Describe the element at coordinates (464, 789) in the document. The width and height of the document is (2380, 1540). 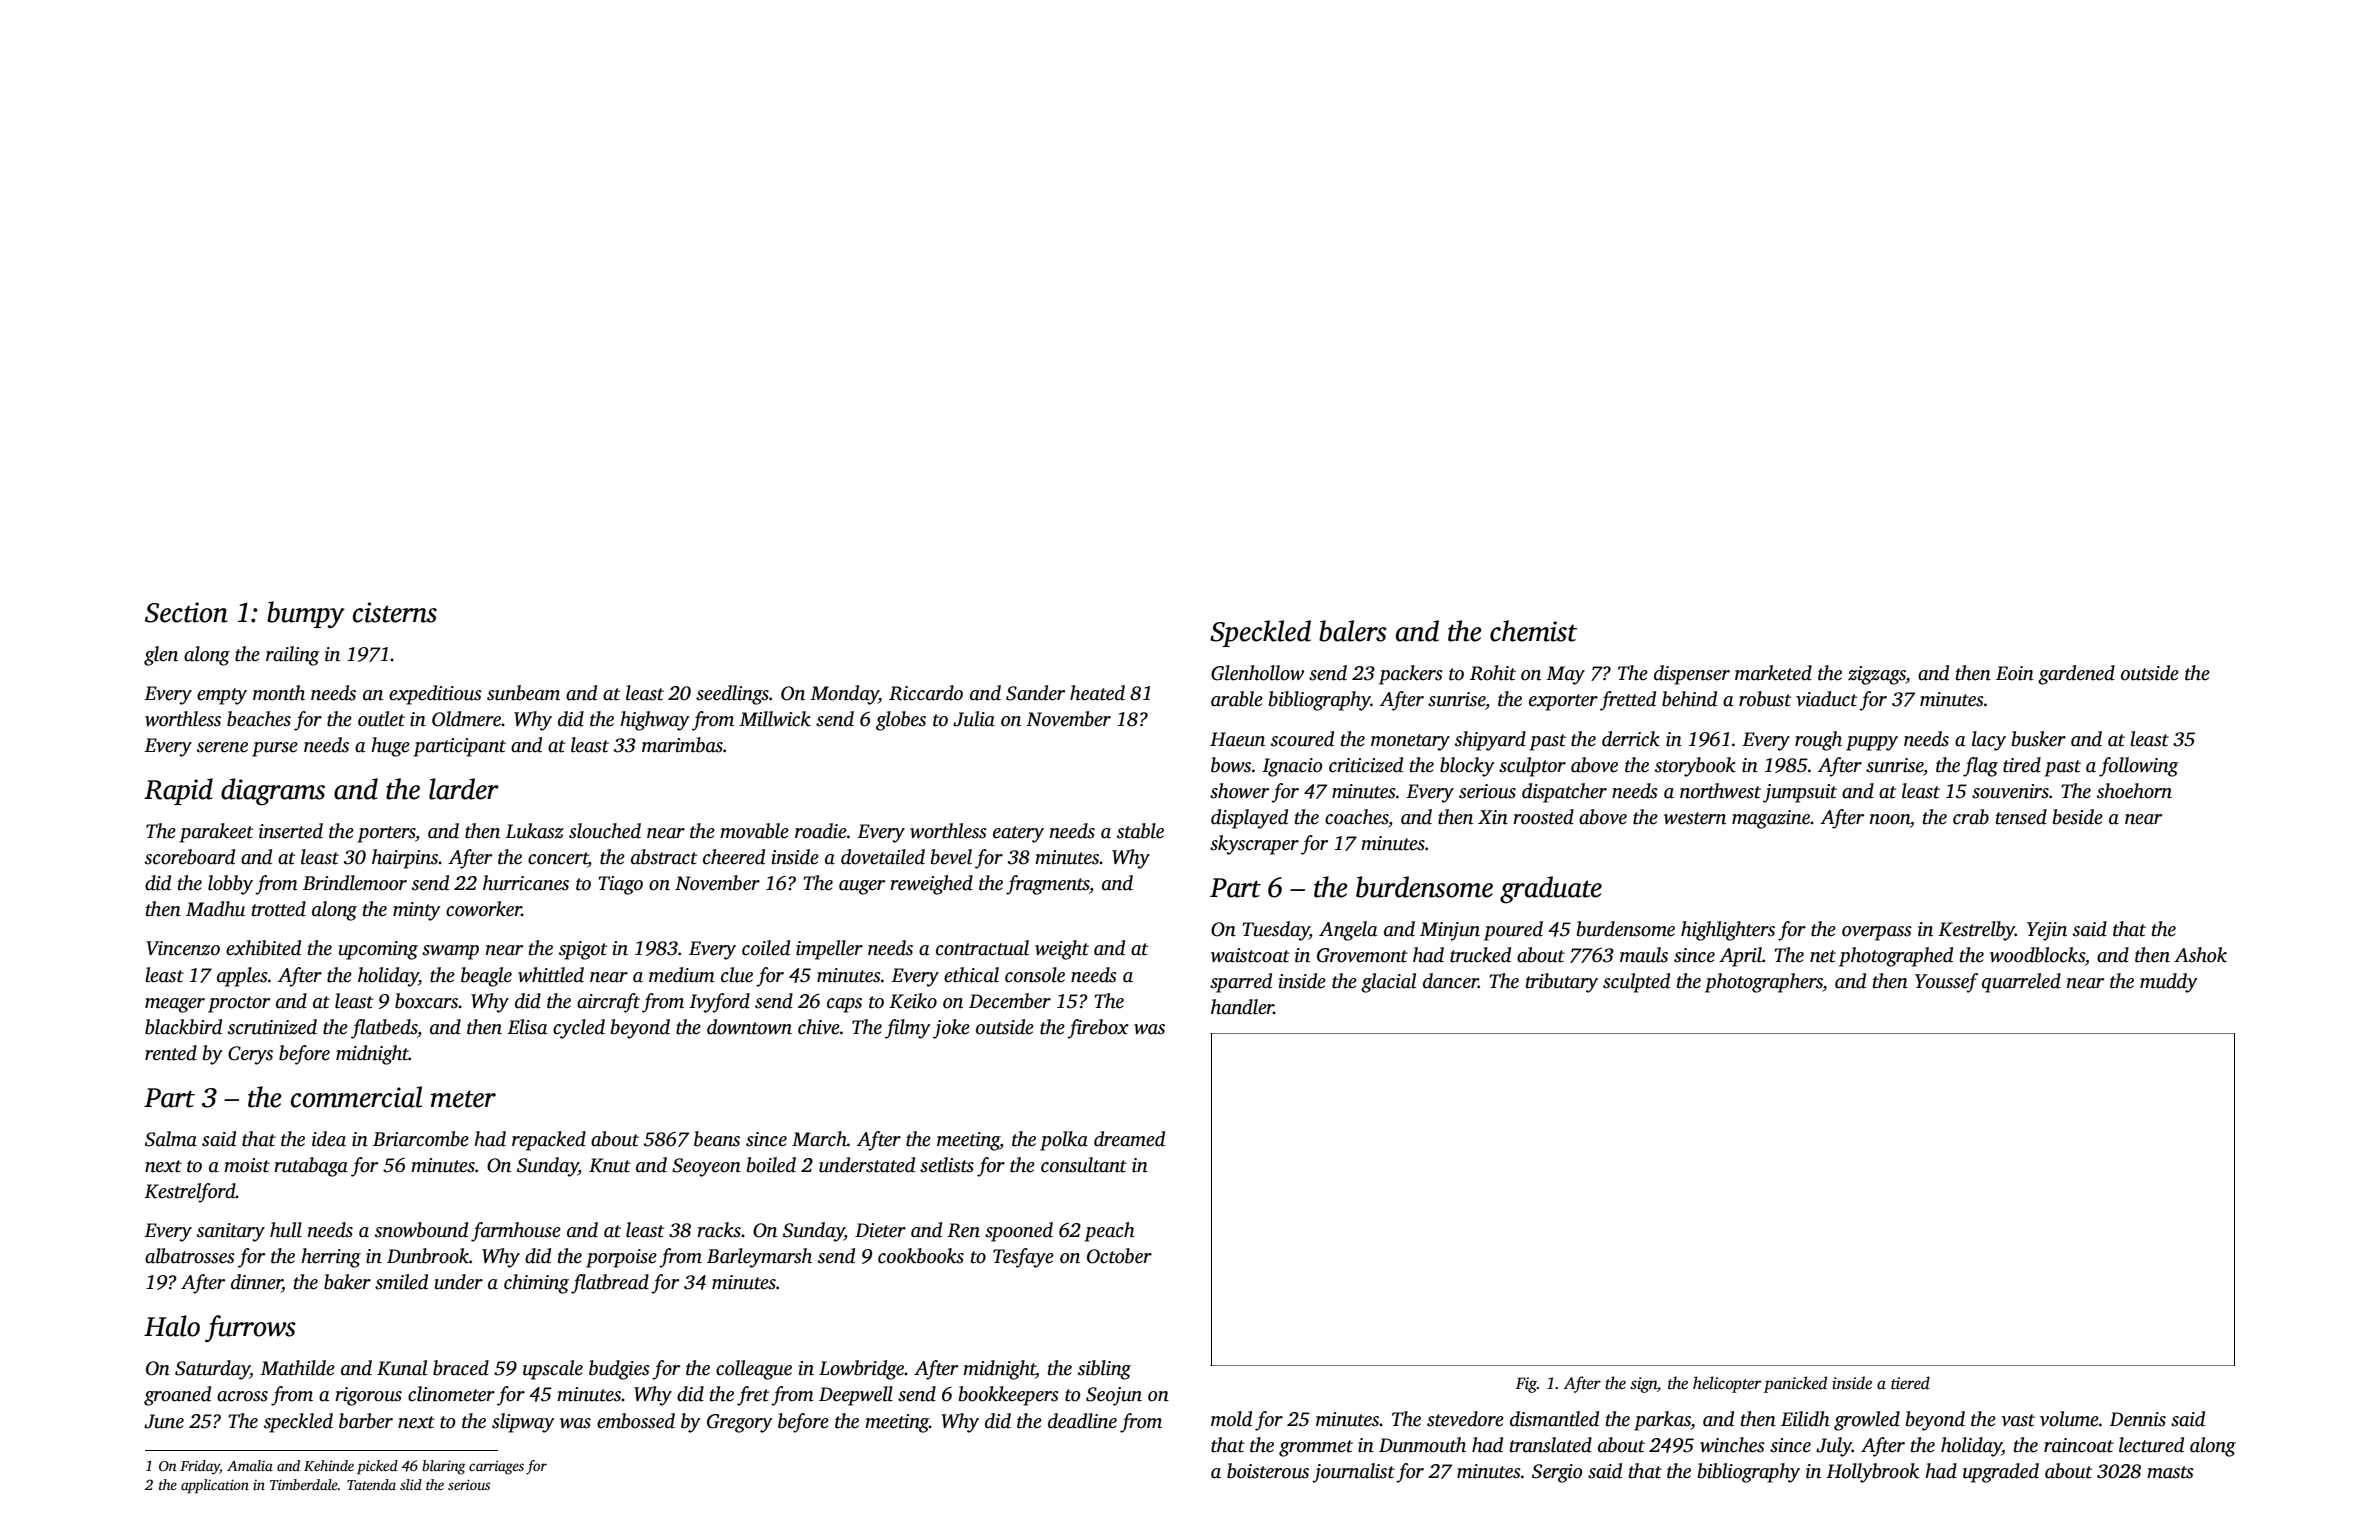
I see `larder` at that location.
